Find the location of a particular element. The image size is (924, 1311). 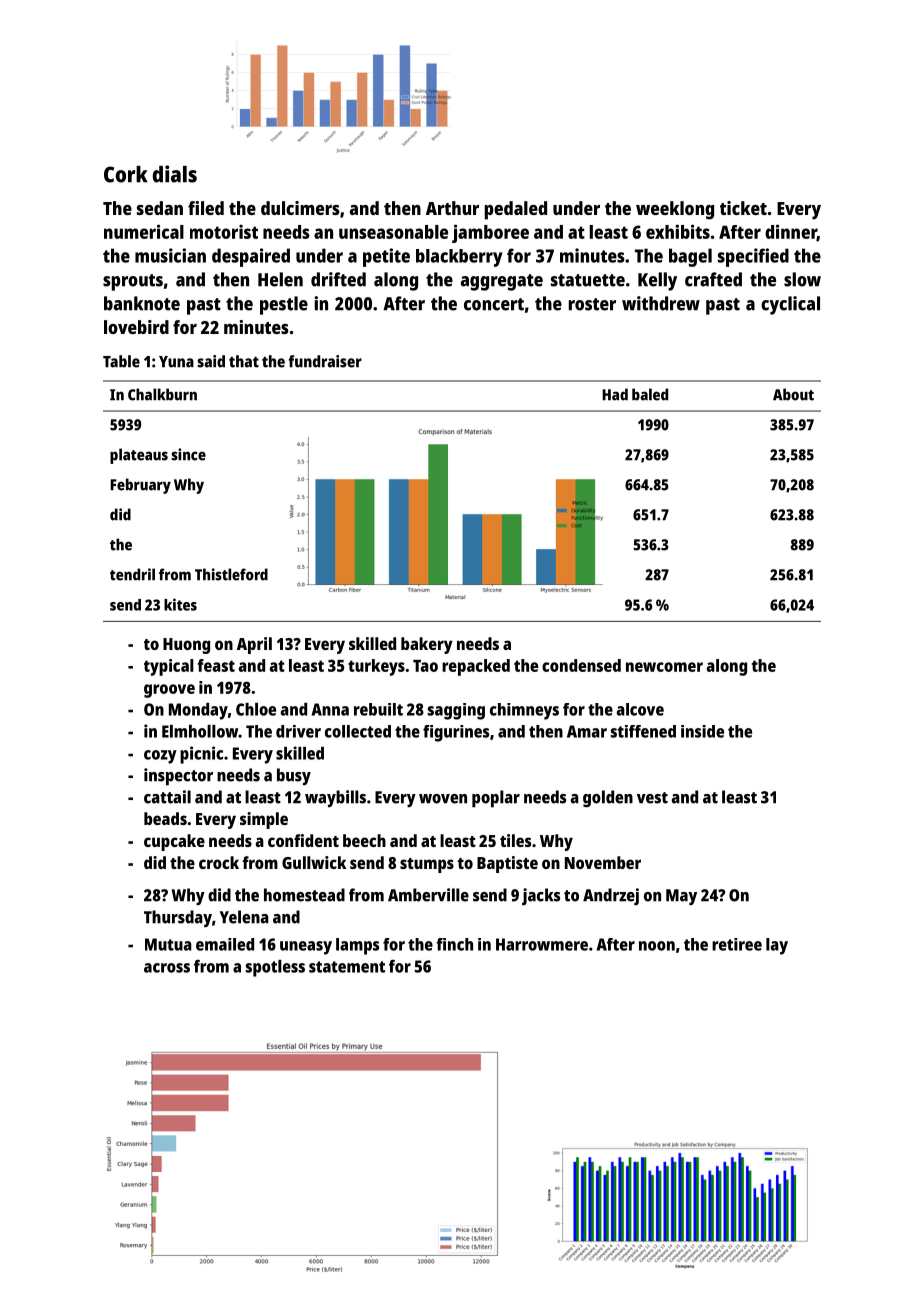

Chloe is located at coordinates (256, 709).
